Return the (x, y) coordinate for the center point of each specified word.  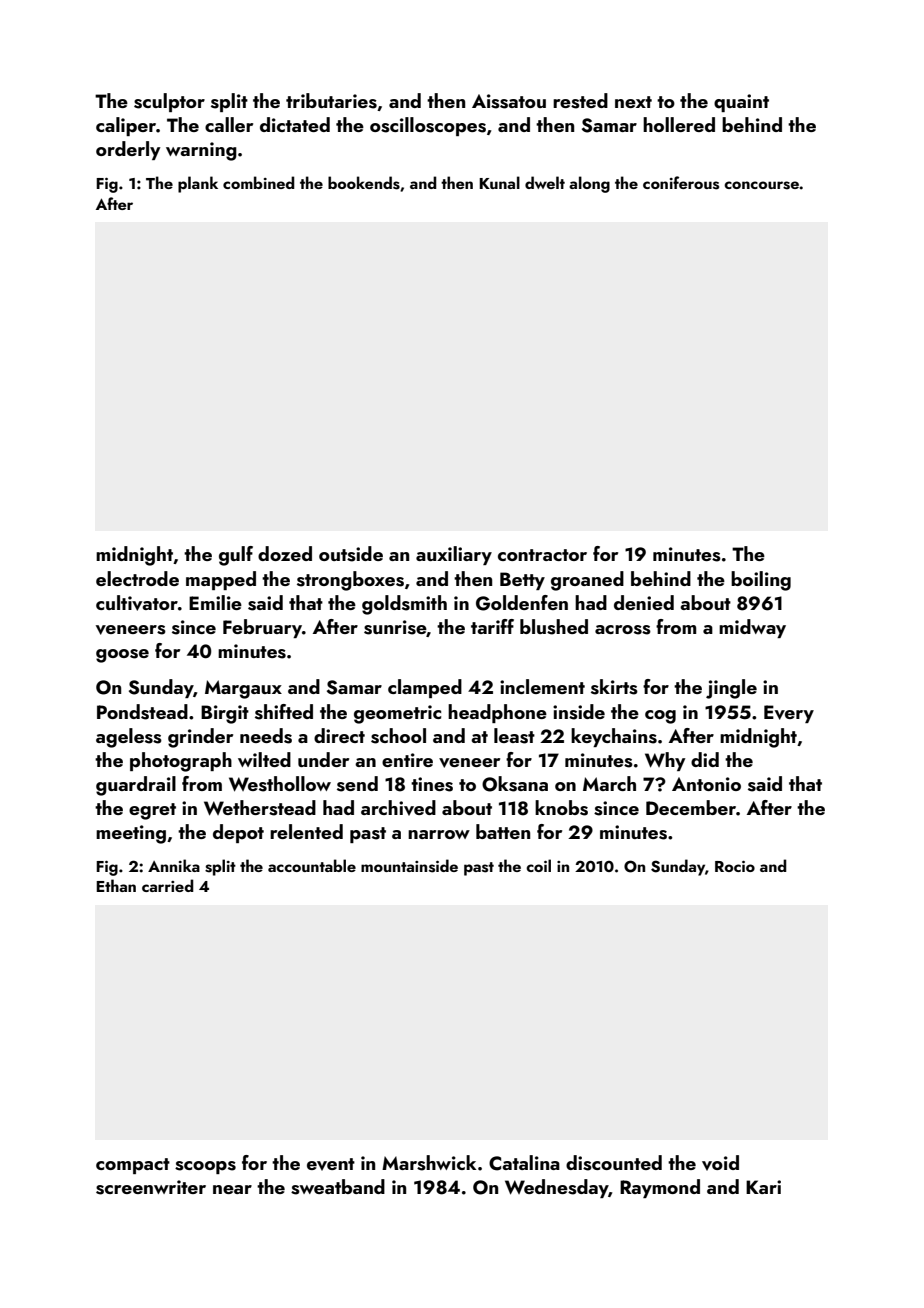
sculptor (169, 102)
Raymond (660, 1188)
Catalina (524, 1163)
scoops (205, 1167)
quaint (741, 103)
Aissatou (509, 101)
